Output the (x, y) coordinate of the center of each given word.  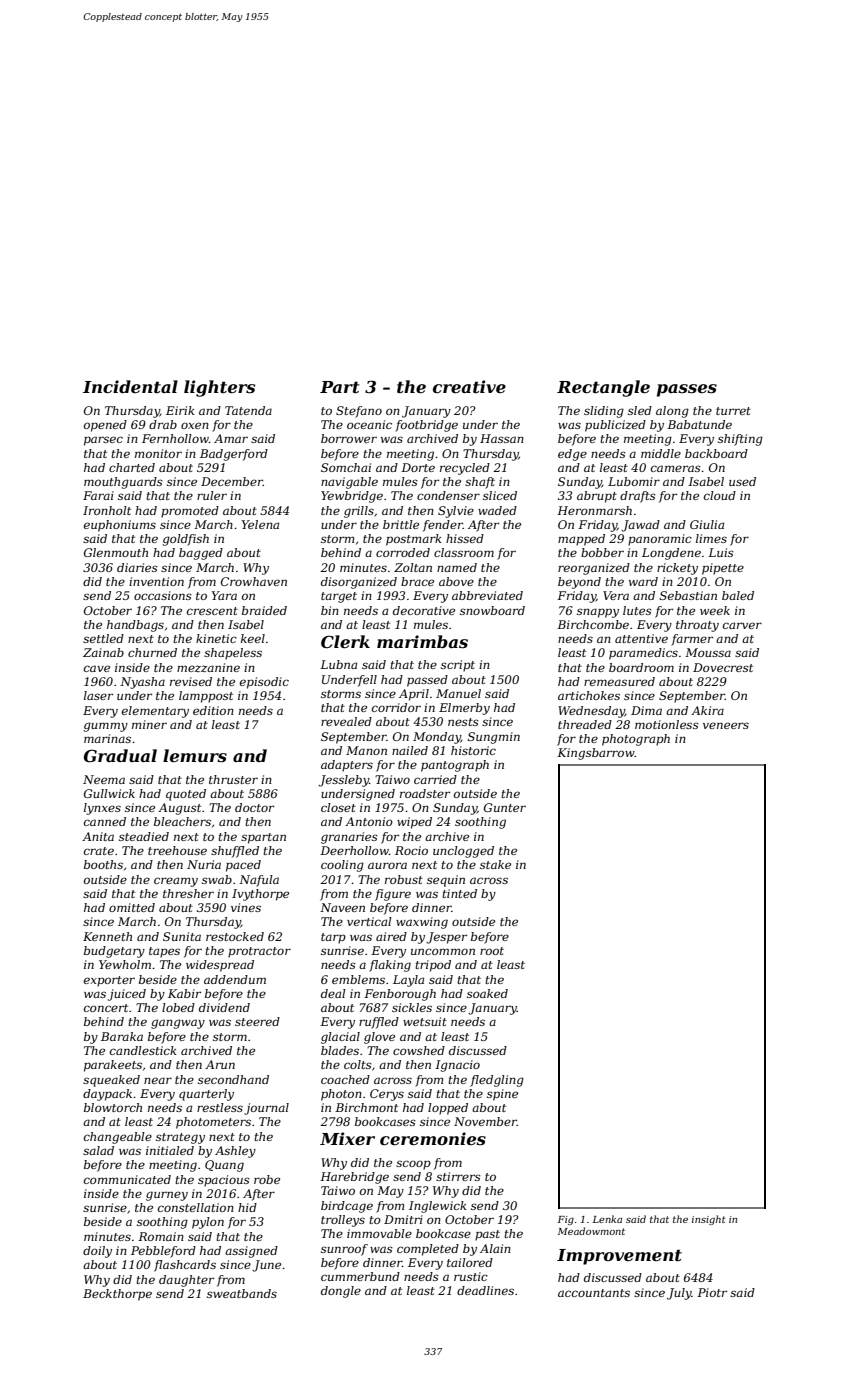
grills (359, 512)
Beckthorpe (117, 1295)
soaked (487, 993)
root (492, 951)
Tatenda (248, 410)
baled (738, 595)
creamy (176, 882)
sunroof (344, 1250)
